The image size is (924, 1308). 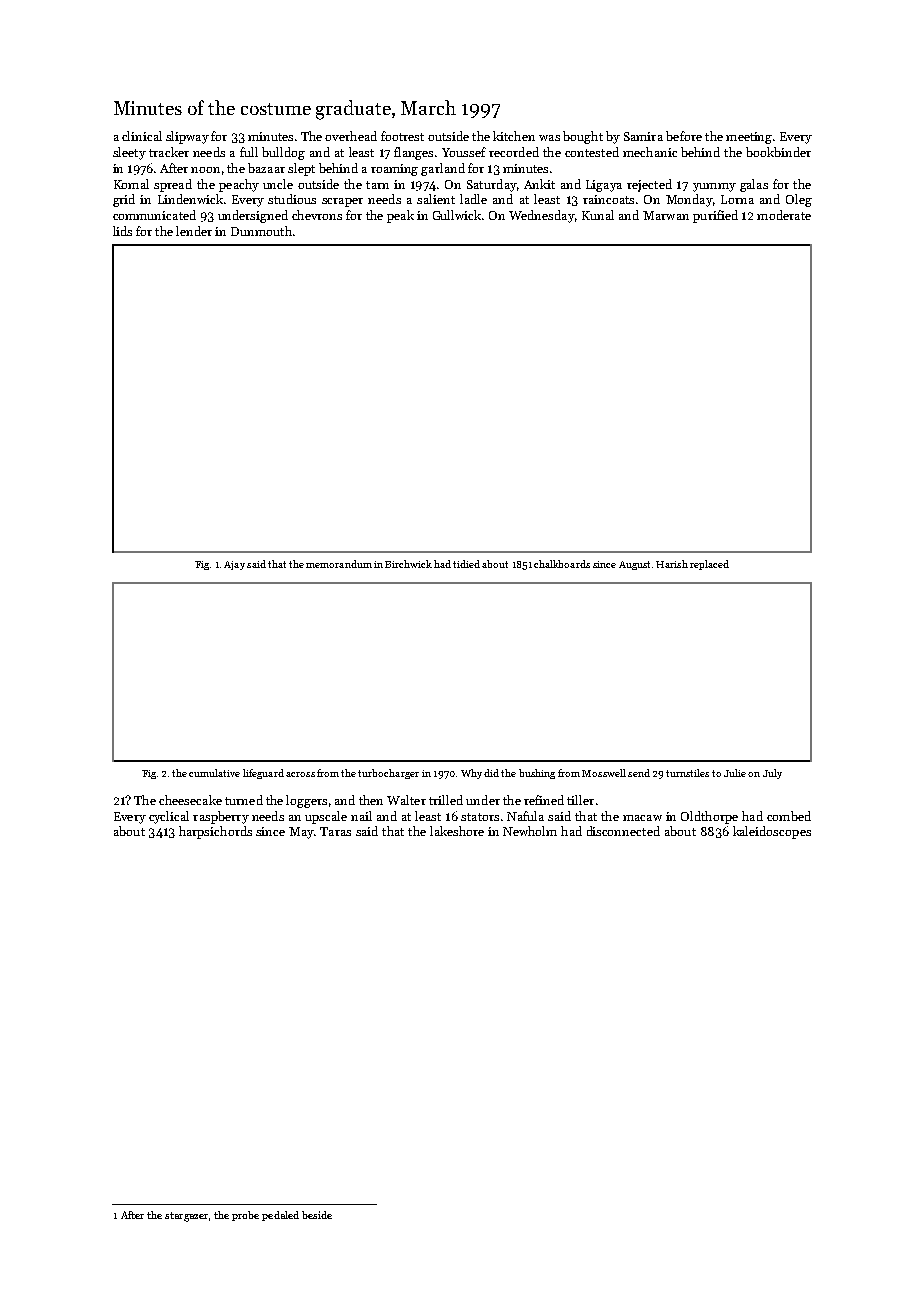 What do you see at coordinates (339, 564) in the page?
I see `memorandum` at bounding box center [339, 564].
